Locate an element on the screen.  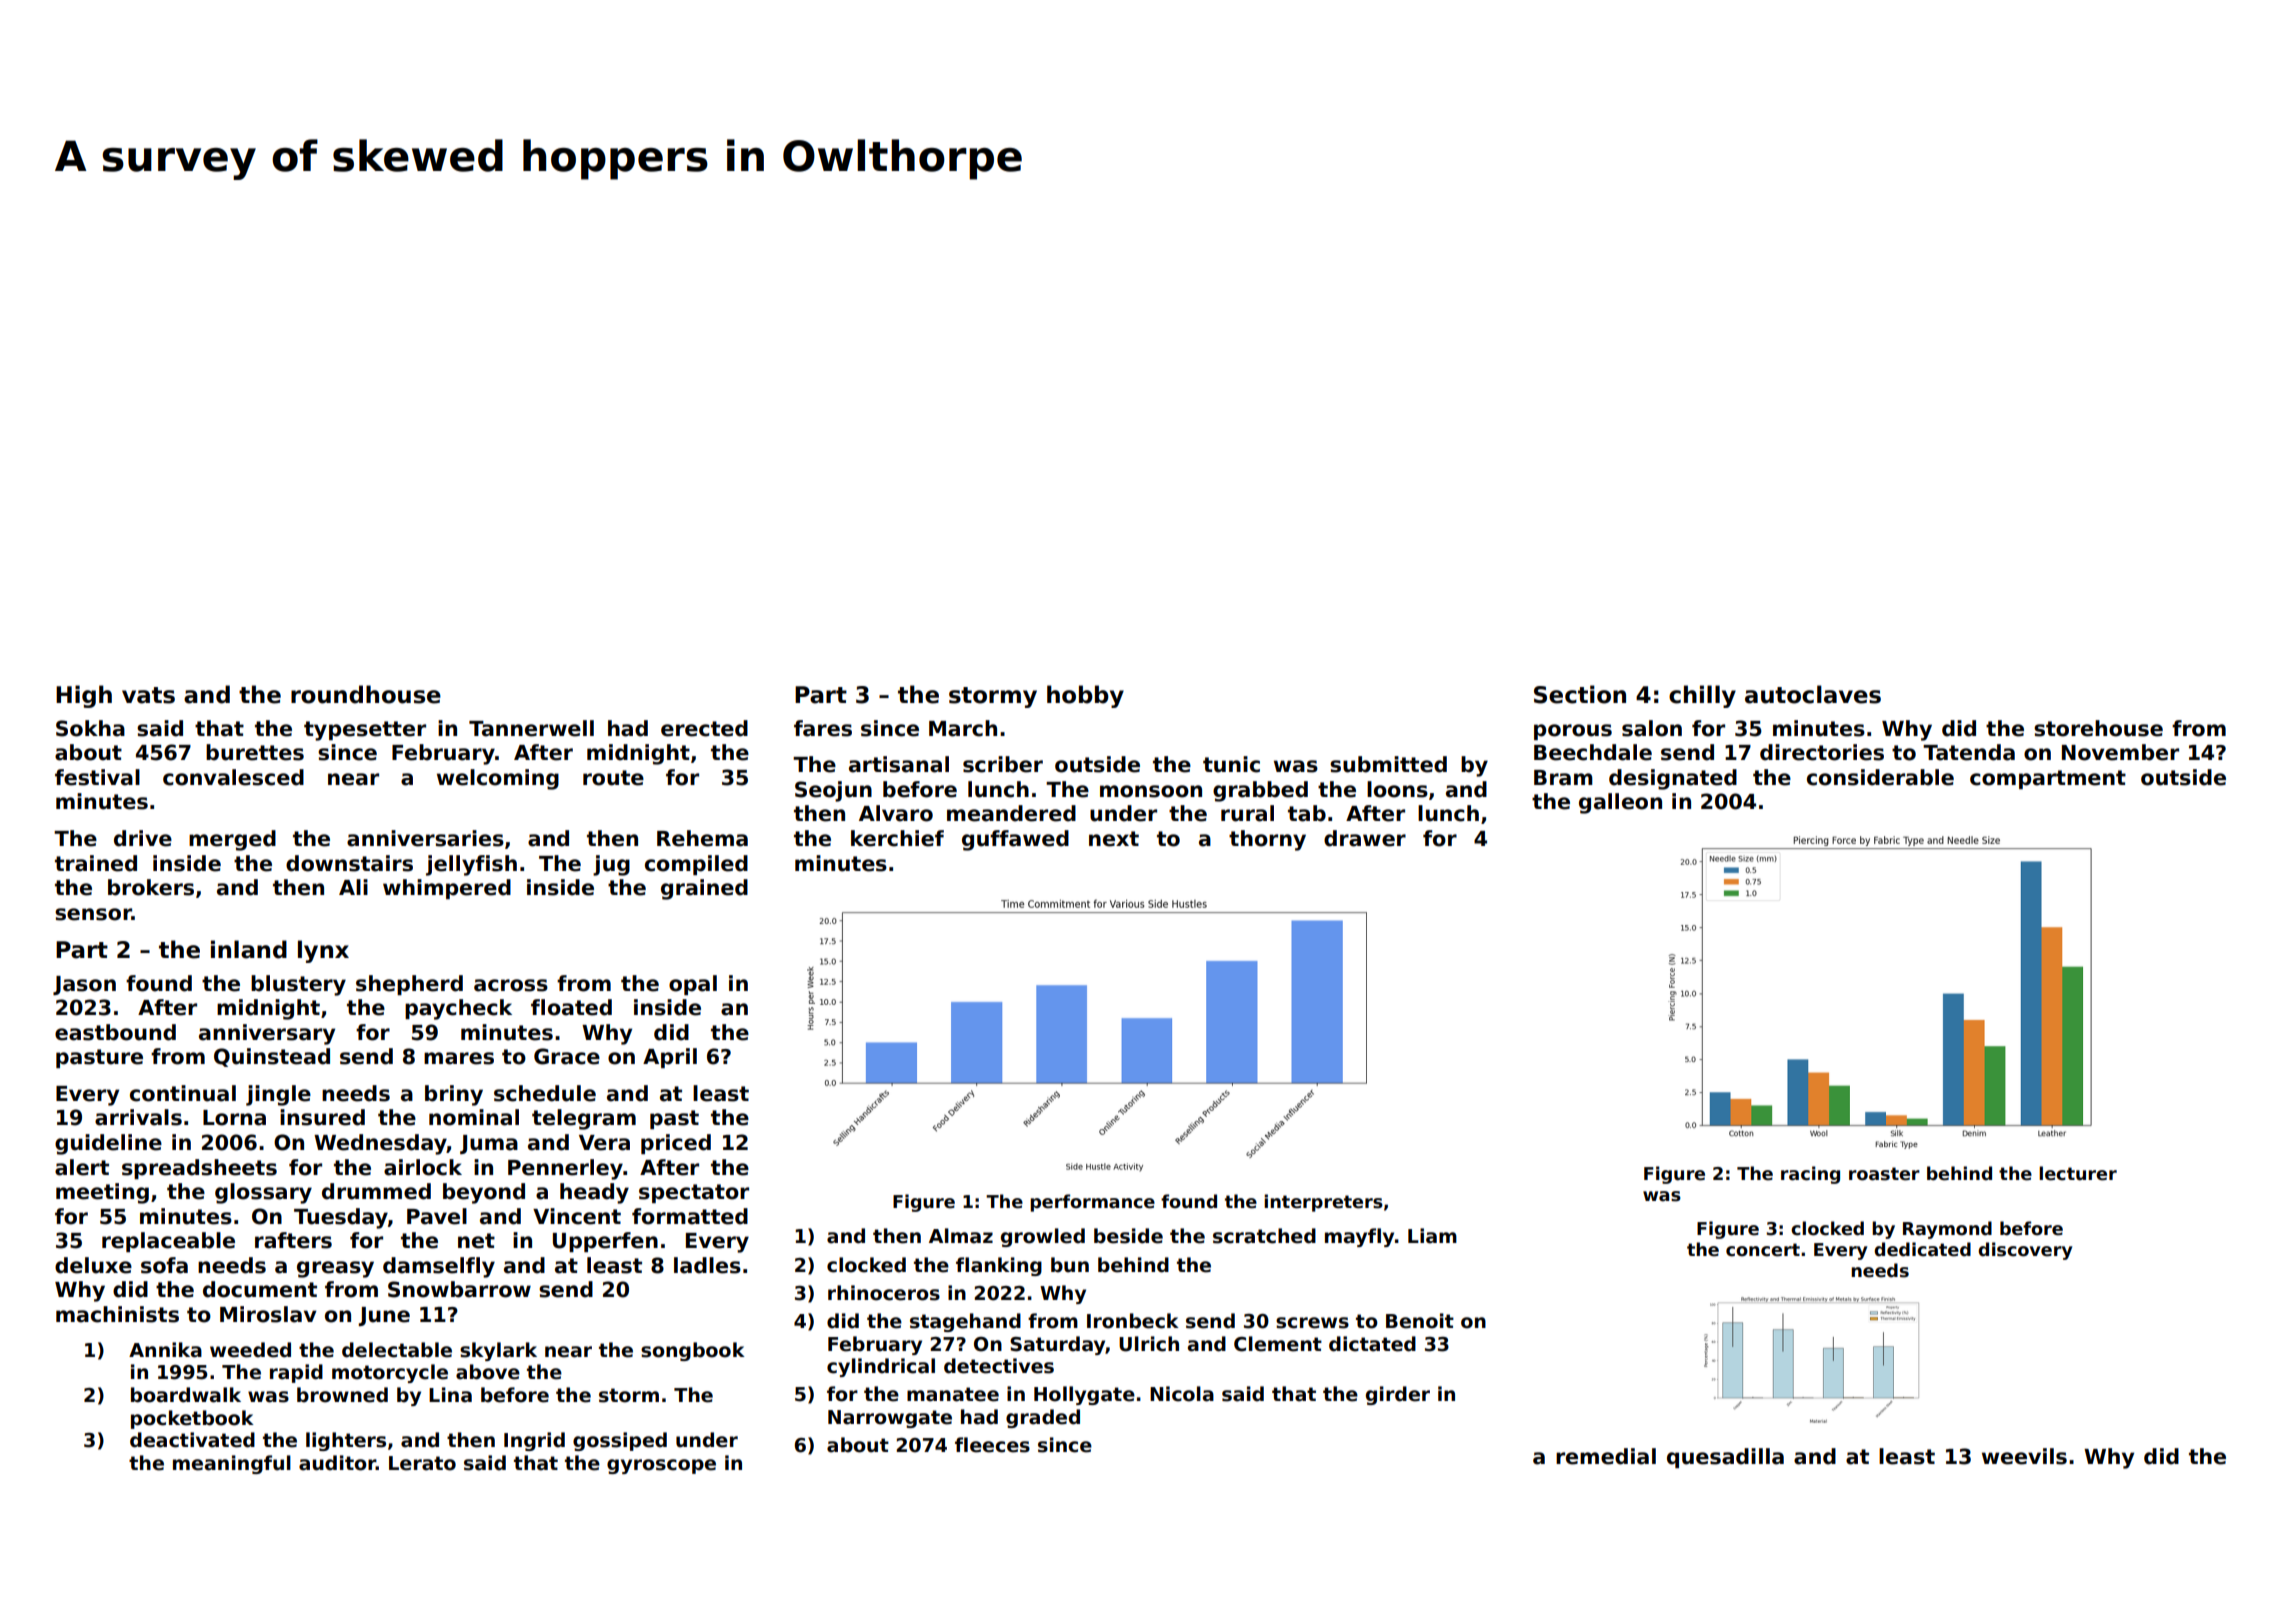
roaster is located at coordinates (1884, 1174).
